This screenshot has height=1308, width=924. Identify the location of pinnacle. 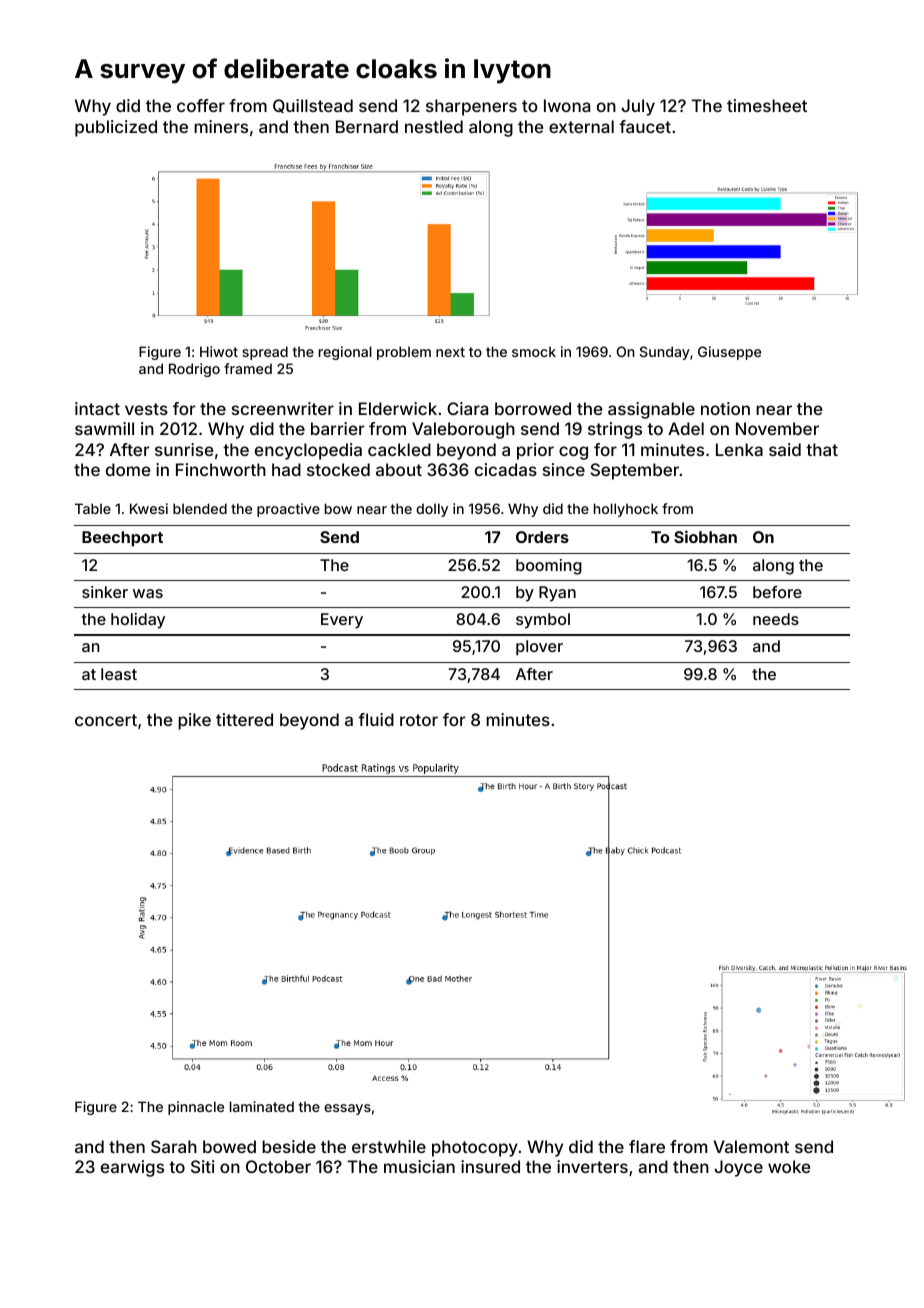
(196, 1108).
